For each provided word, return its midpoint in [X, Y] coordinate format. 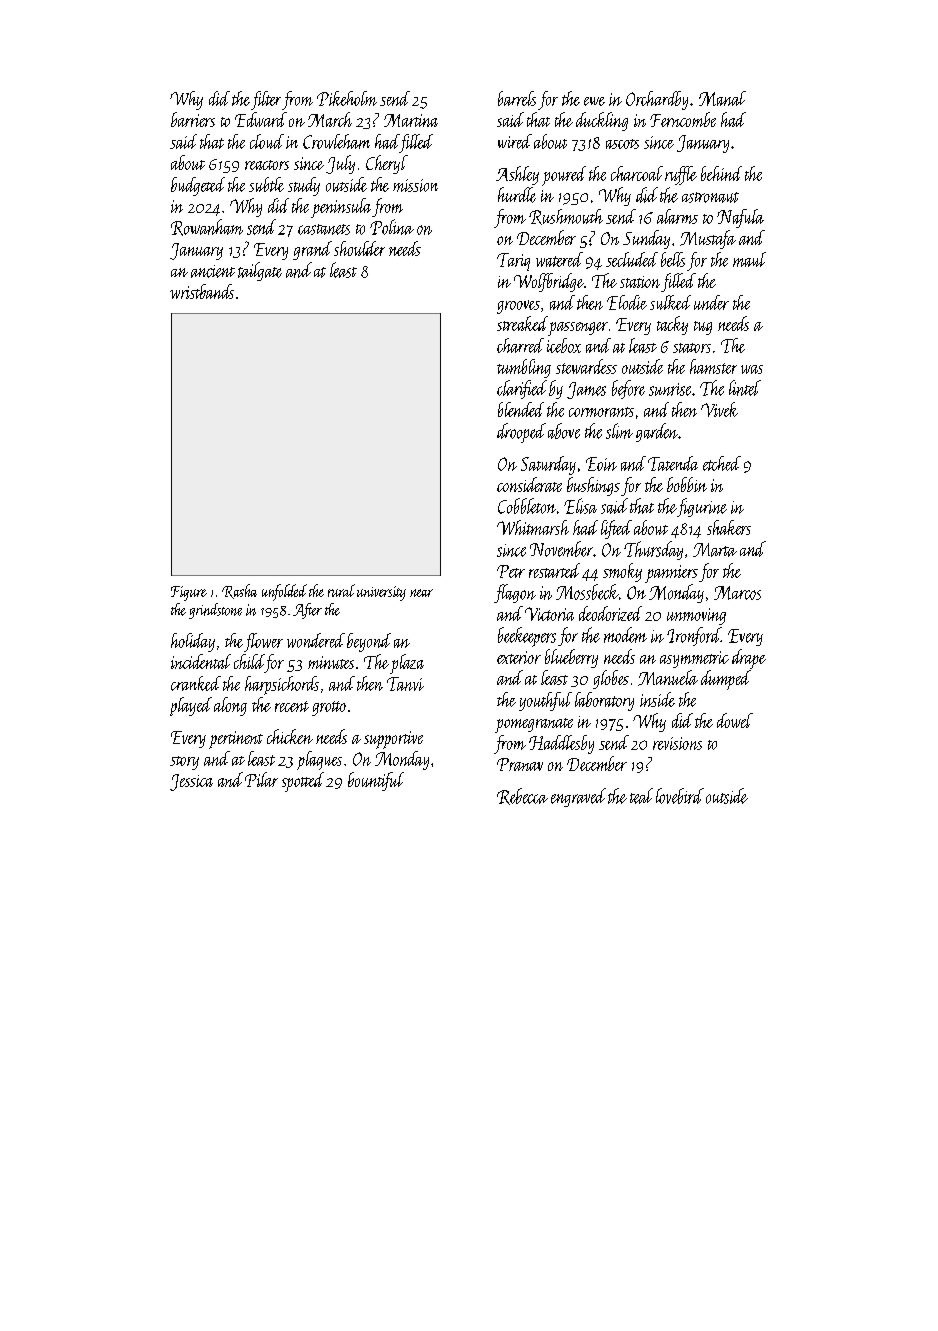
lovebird [680, 796]
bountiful [376, 781]
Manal [722, 98]
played [191, 706]
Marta [715, 550]
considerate [529, 484]
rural [341, 590]
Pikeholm [347, 98]
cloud [267, 141]
